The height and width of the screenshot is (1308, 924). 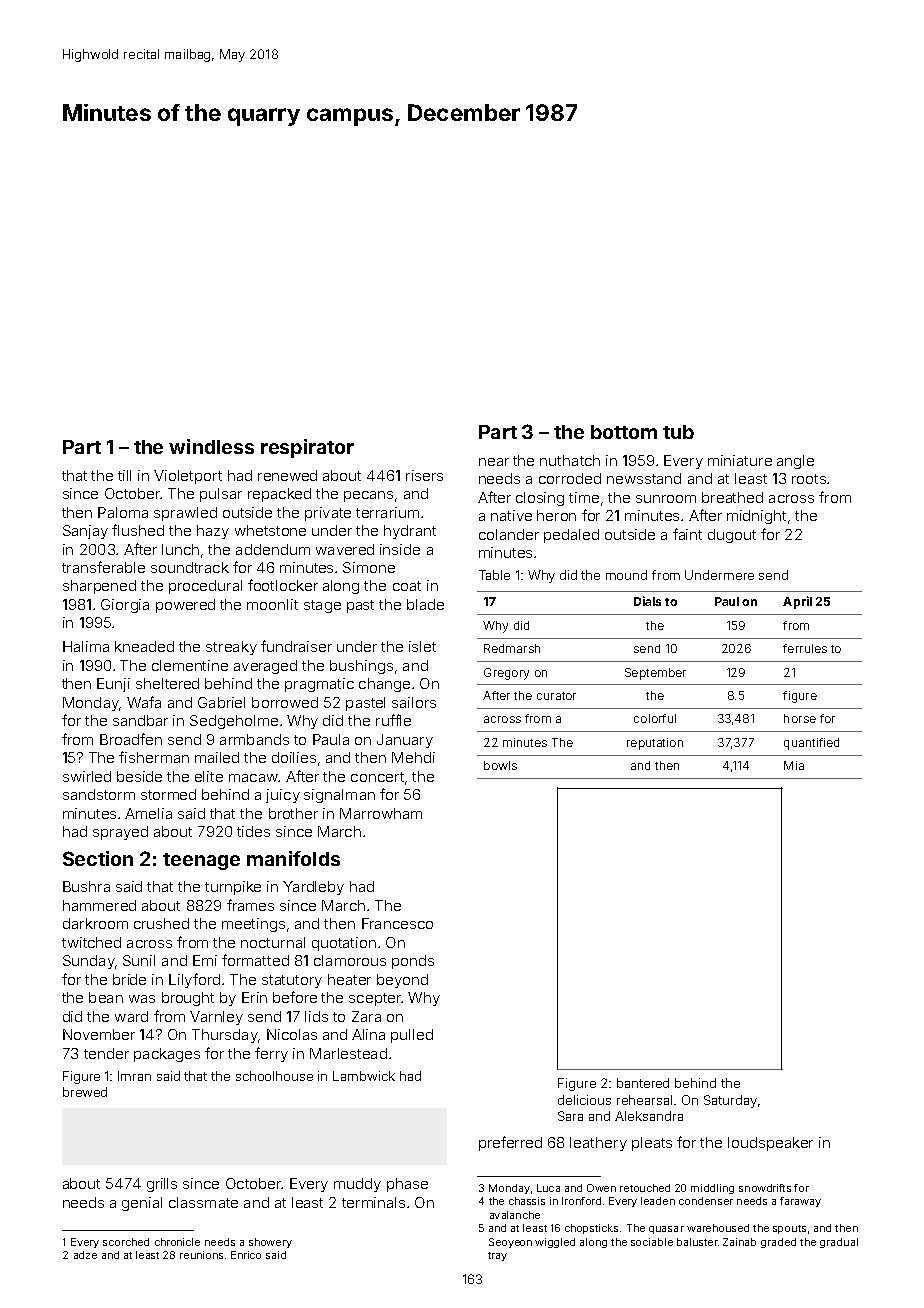 I want to click on moonlit, so click(x=272, y=604).
